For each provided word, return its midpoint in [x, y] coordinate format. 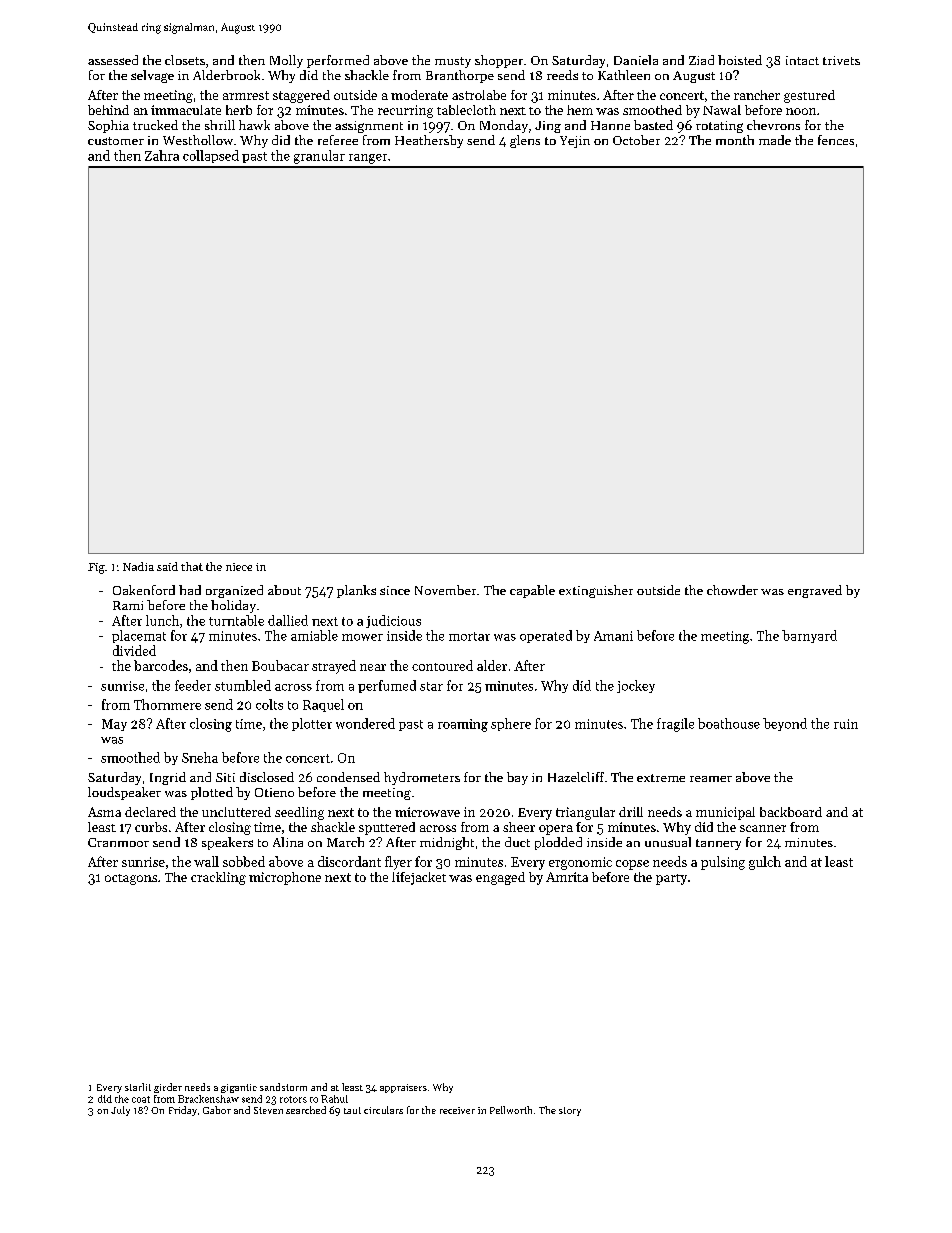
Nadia [138, 566]
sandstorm [283, 1087]
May [114, 725]
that [192, 566]
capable [532, 591]
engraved [815, 591]
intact [802, 60]
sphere [511, 724]
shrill [220, 125]
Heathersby [429, 141]
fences [836, 140]
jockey [636, 686]
